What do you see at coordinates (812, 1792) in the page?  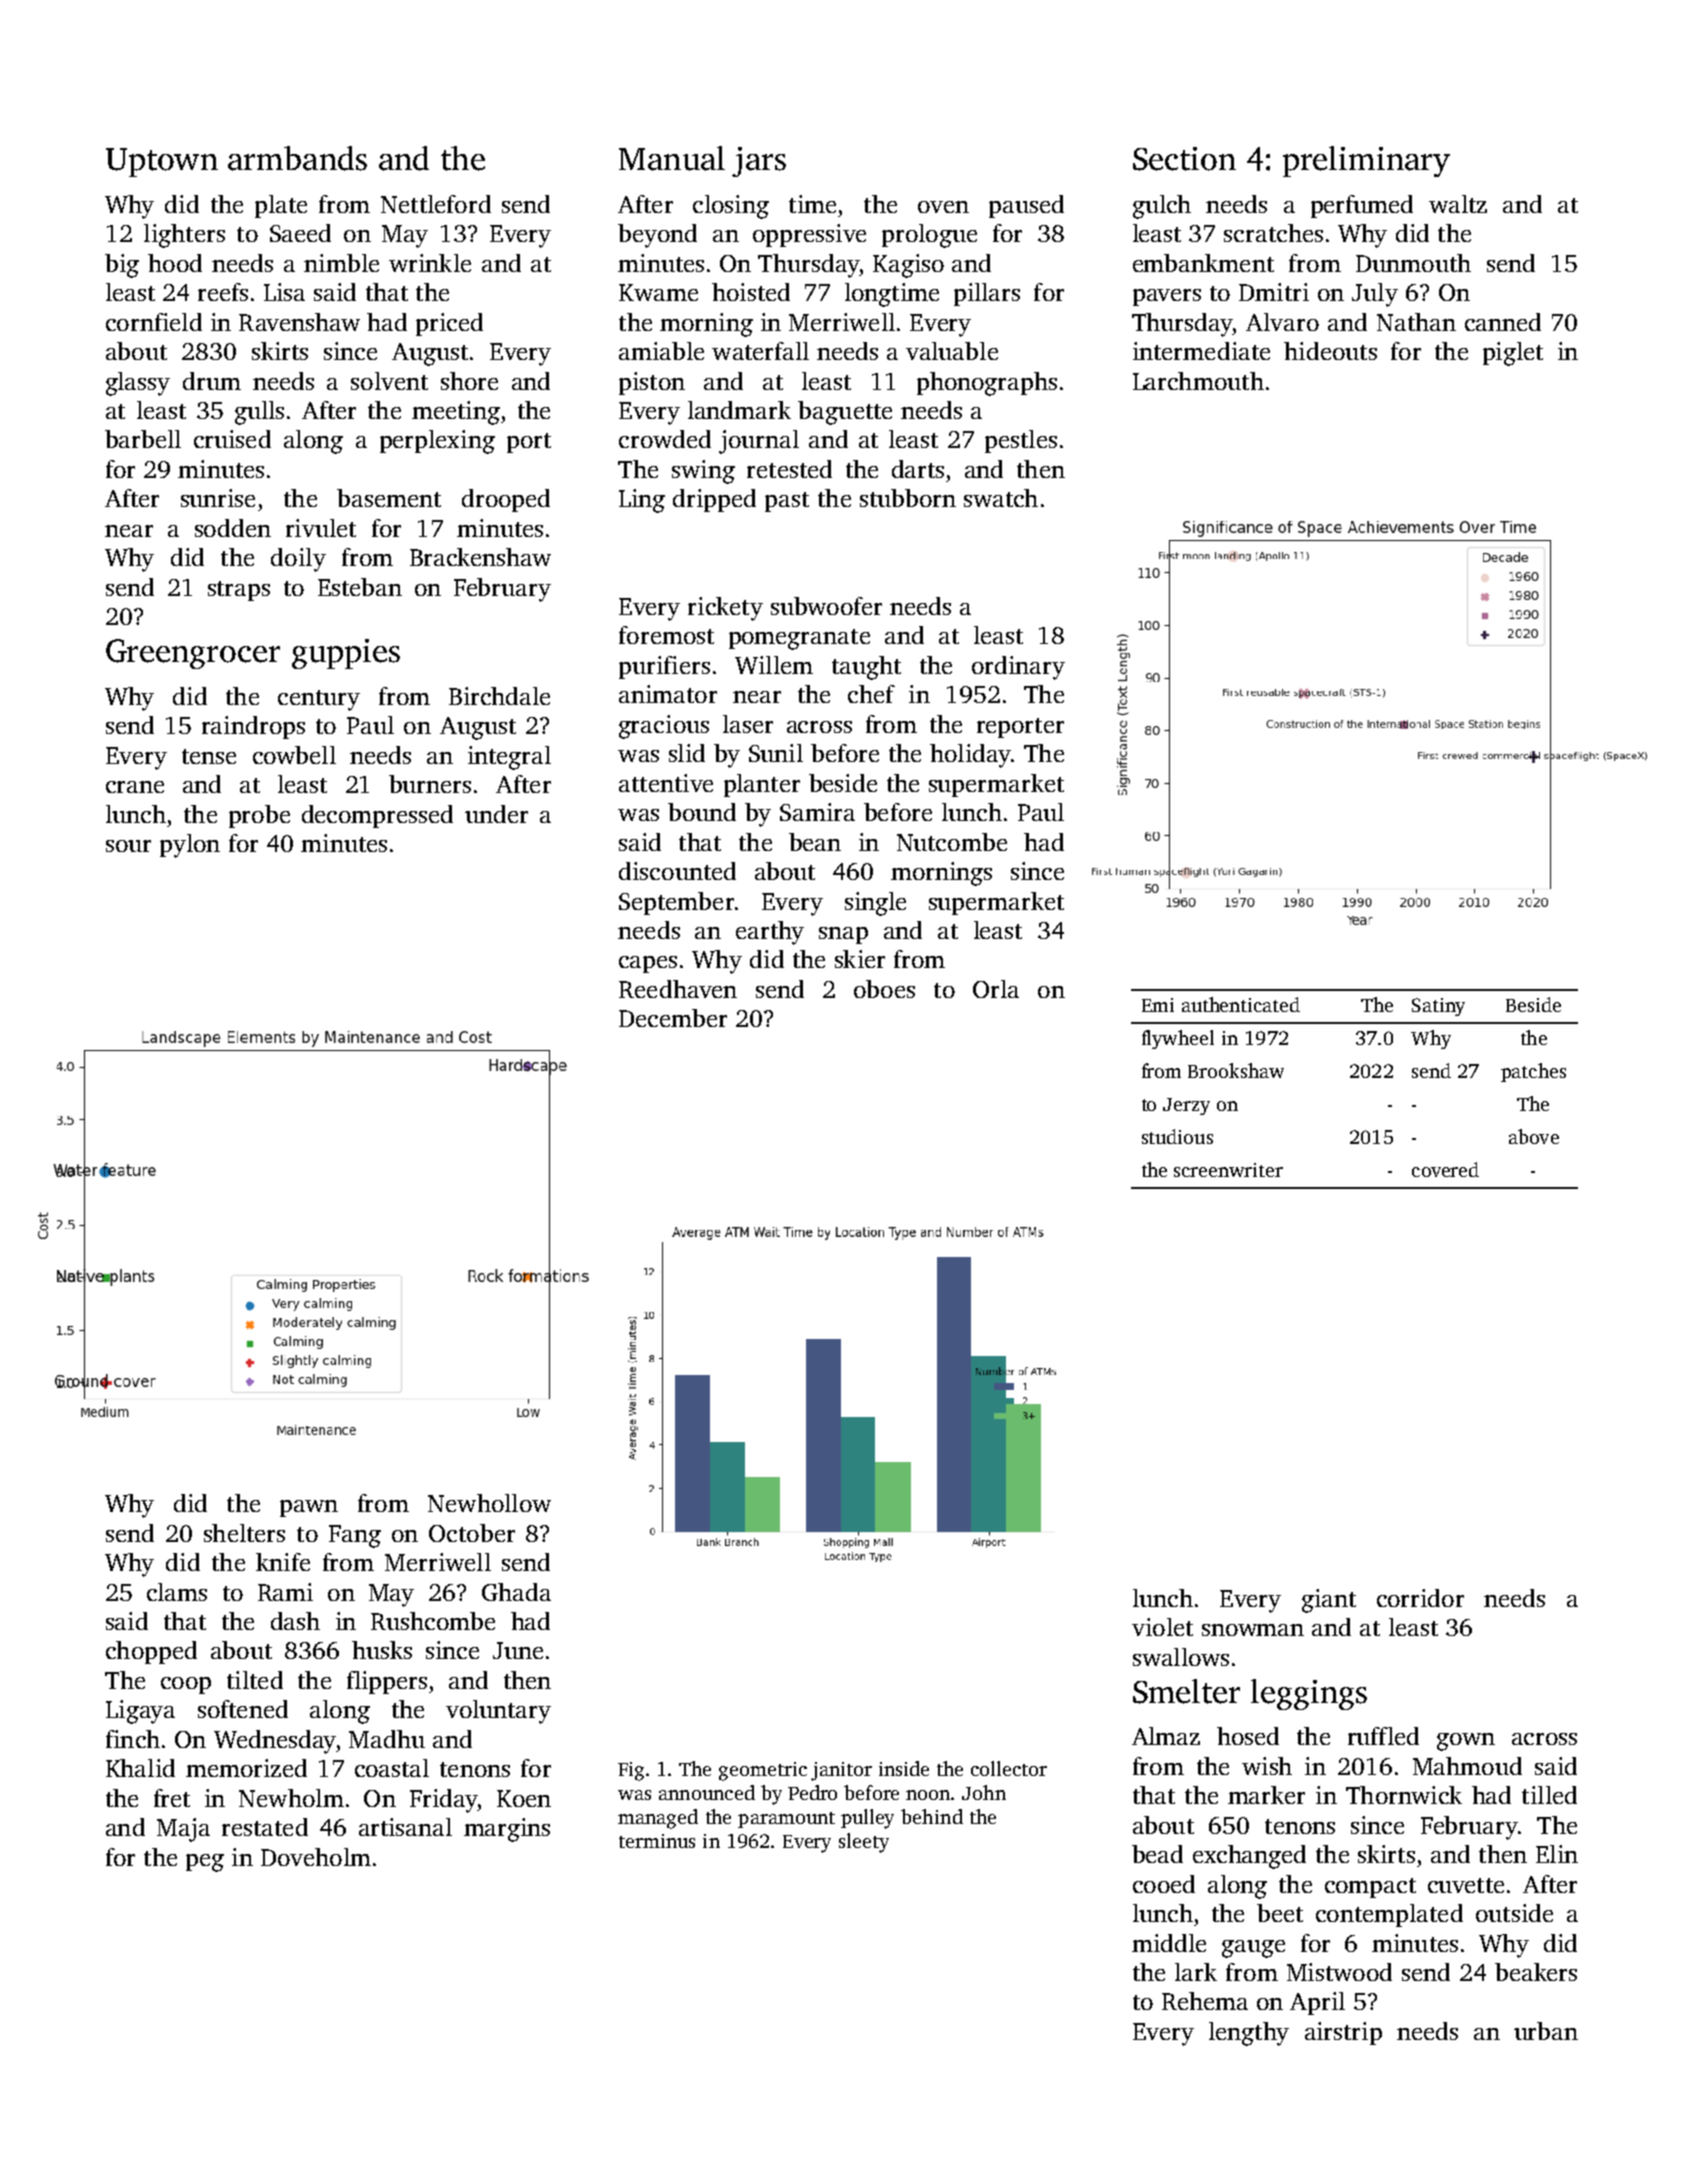 I see `Pedro` at bounding box center [812, 1792].
